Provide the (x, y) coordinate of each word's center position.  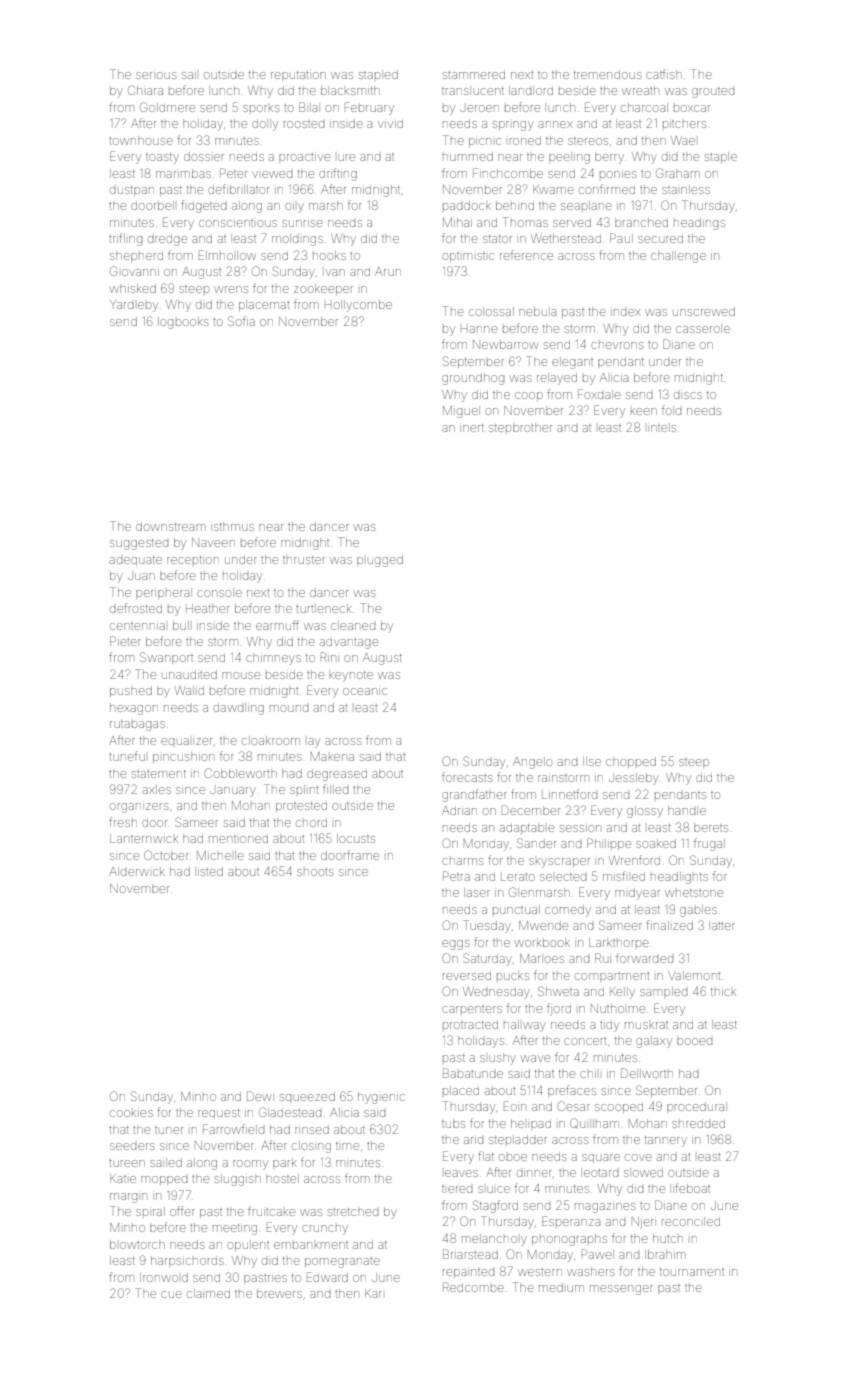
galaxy (654, 1042)
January (233, 792)
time (347, 1146)
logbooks (183, 323)
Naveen (213, 542)
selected (563, 877)
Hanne (479, 329)
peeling (569, 158)
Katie (123, 1178)
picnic (485, 142)
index (626, 312)
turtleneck (324, 608)
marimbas (183, 173)
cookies (131, 1113)
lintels (662, 427)
